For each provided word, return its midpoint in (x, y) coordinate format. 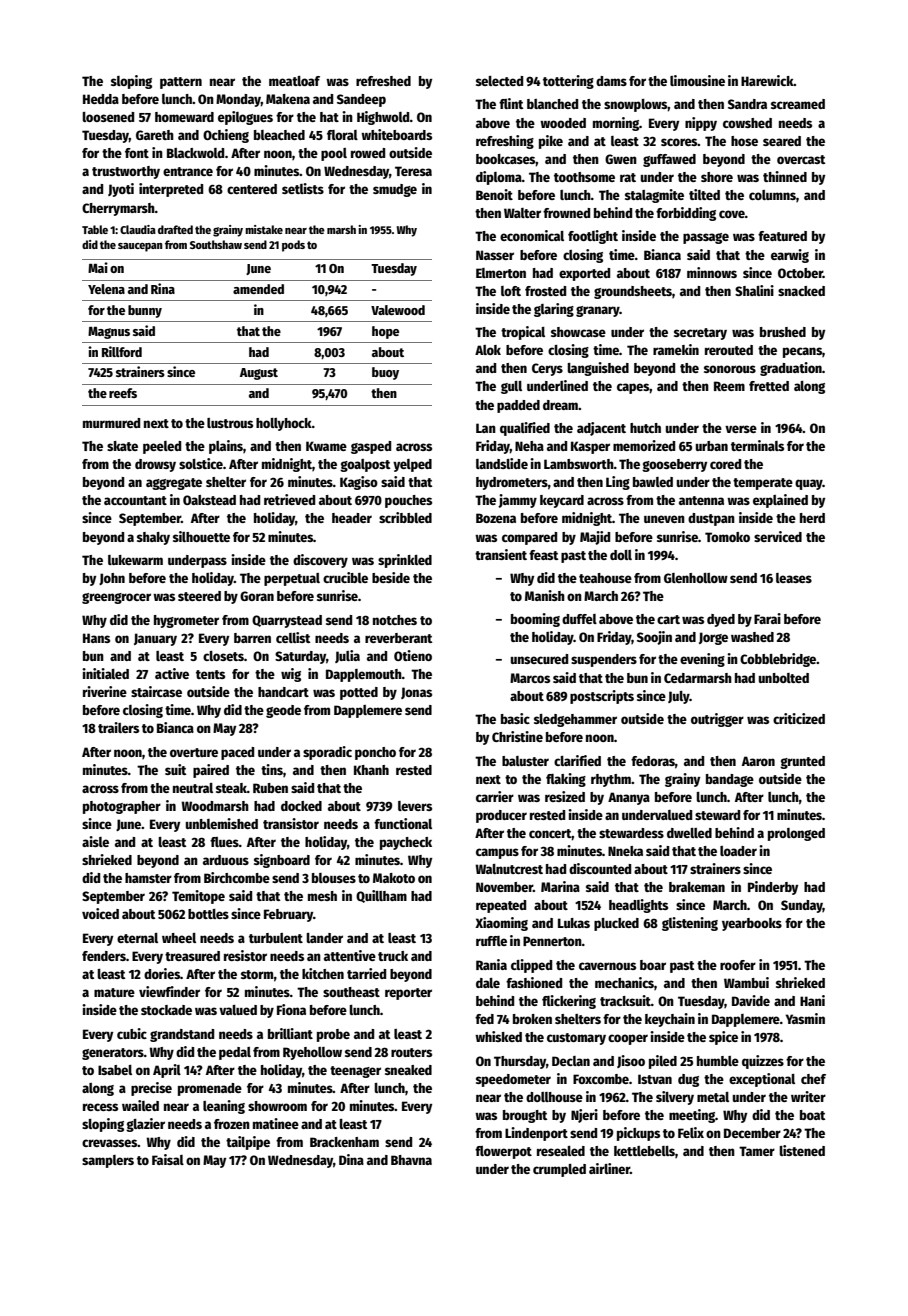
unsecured (539, 659)
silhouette (201, 536)
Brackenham (344, 1142)
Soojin (654, 638)
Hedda (101, 99)
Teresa (413, 171)
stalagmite (654, 196)
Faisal (168, 1159)
